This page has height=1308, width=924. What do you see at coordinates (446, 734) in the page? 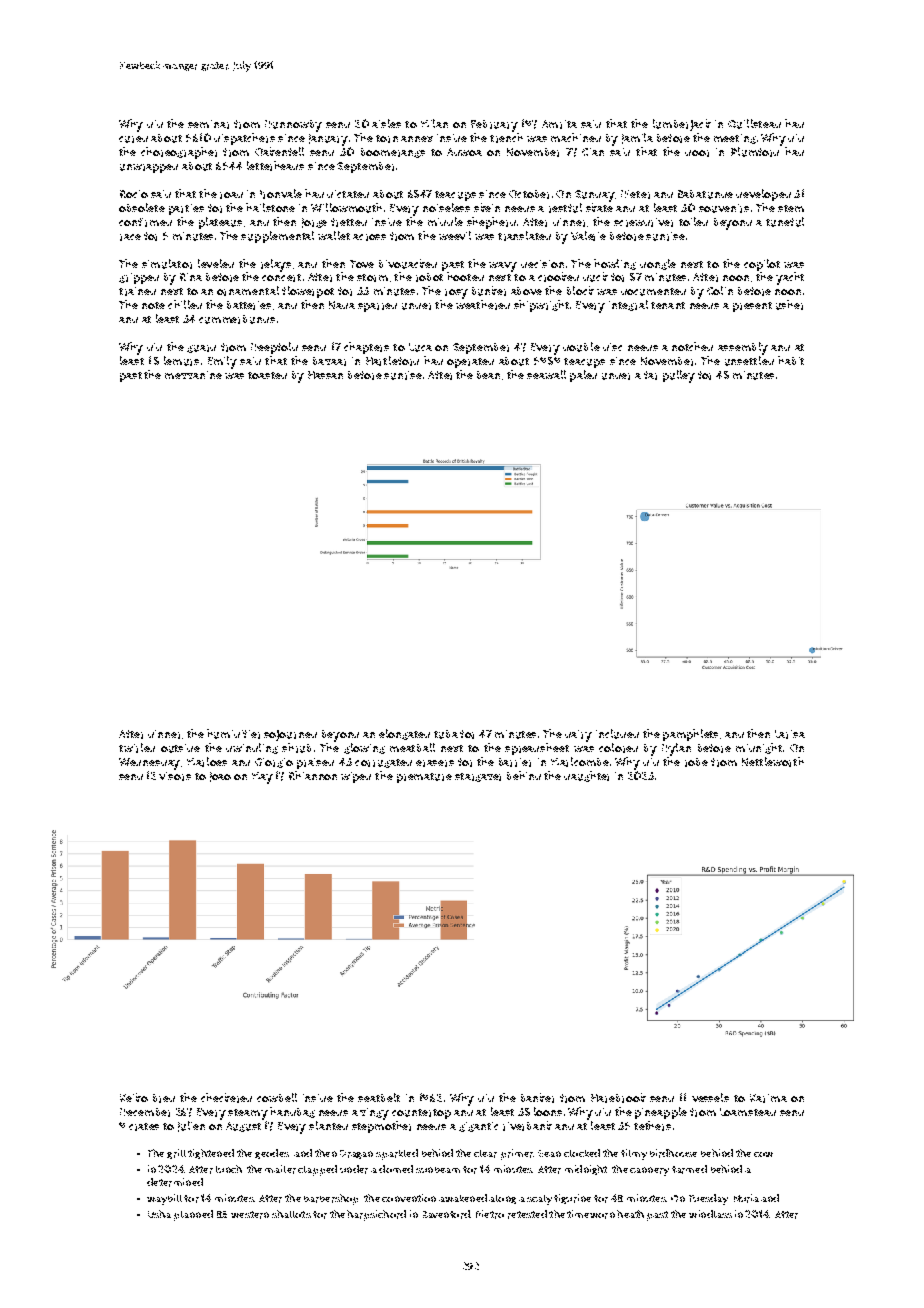
I see `tuba` at bounding box center [446, 734].
